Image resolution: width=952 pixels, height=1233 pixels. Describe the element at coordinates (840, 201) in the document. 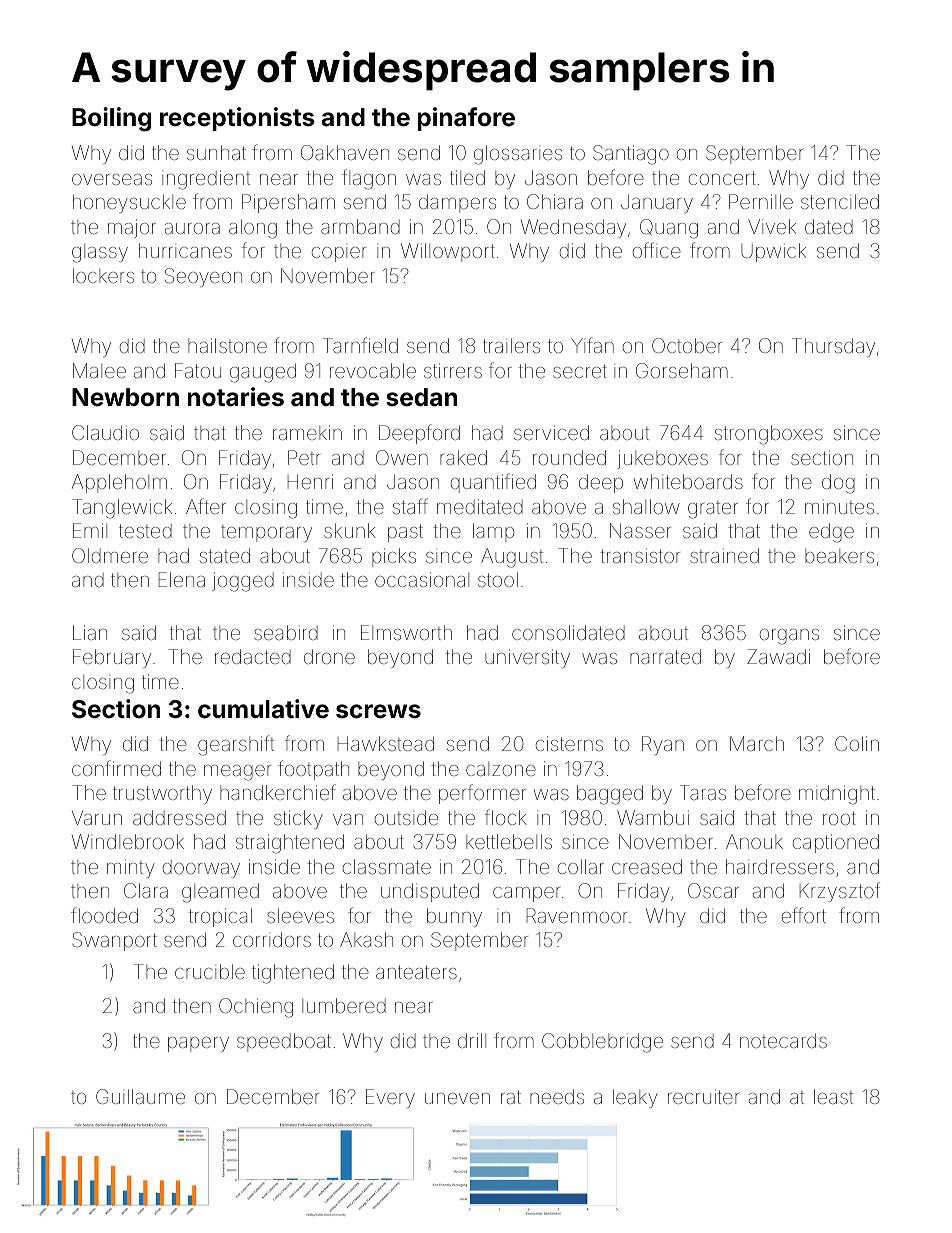

I see `stenciled` at that location.
